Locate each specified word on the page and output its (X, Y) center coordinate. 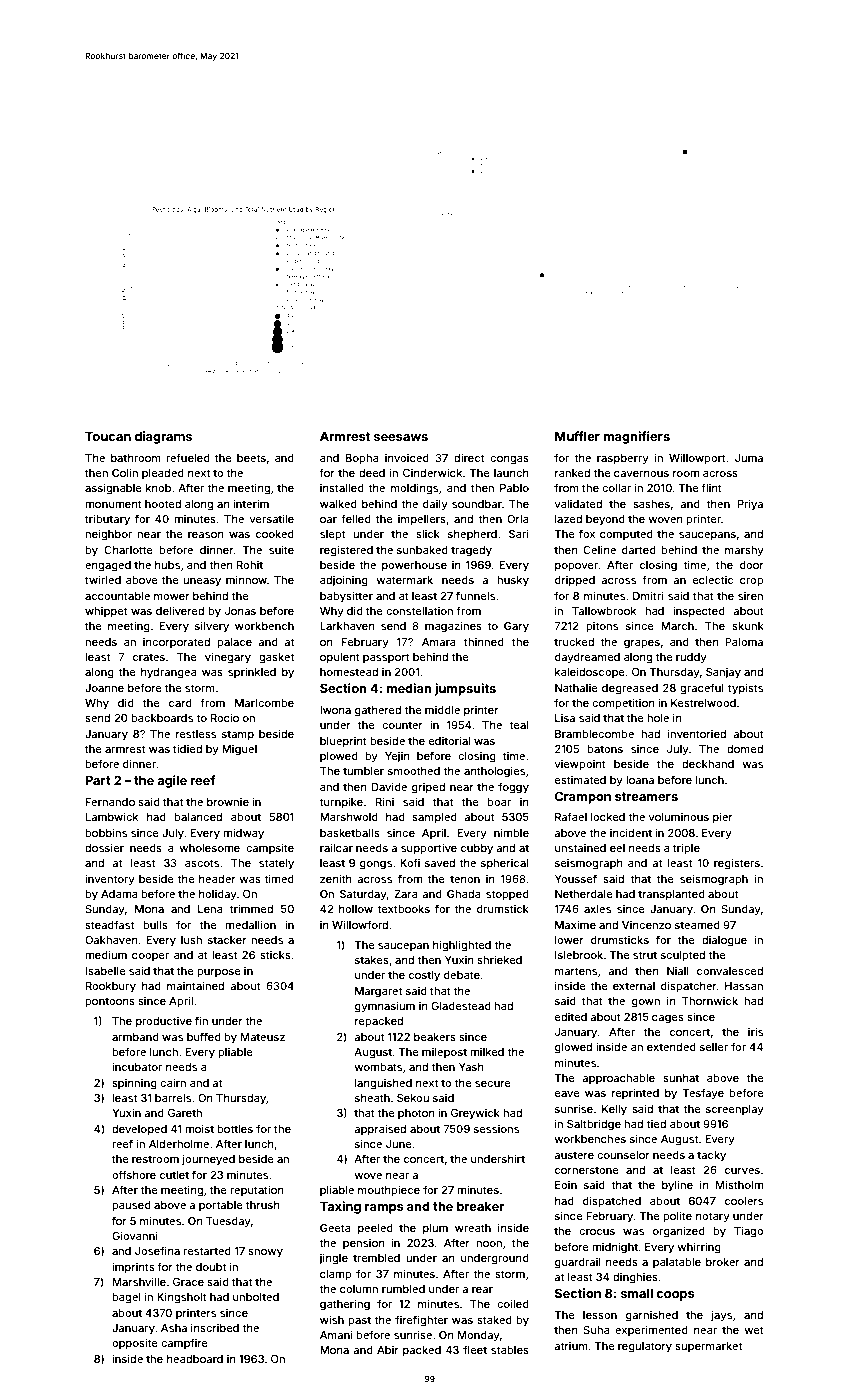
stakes (372, 960)
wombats (378, 1067)
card (180, 703)
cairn (173, 1082)
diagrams (163, 437)
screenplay (735, 1110)
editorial (450, 740)
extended (671, 1047)
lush (191, 940)
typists (745, 689)
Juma (749, 458)
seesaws (401, 437)
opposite (135, 1343)
